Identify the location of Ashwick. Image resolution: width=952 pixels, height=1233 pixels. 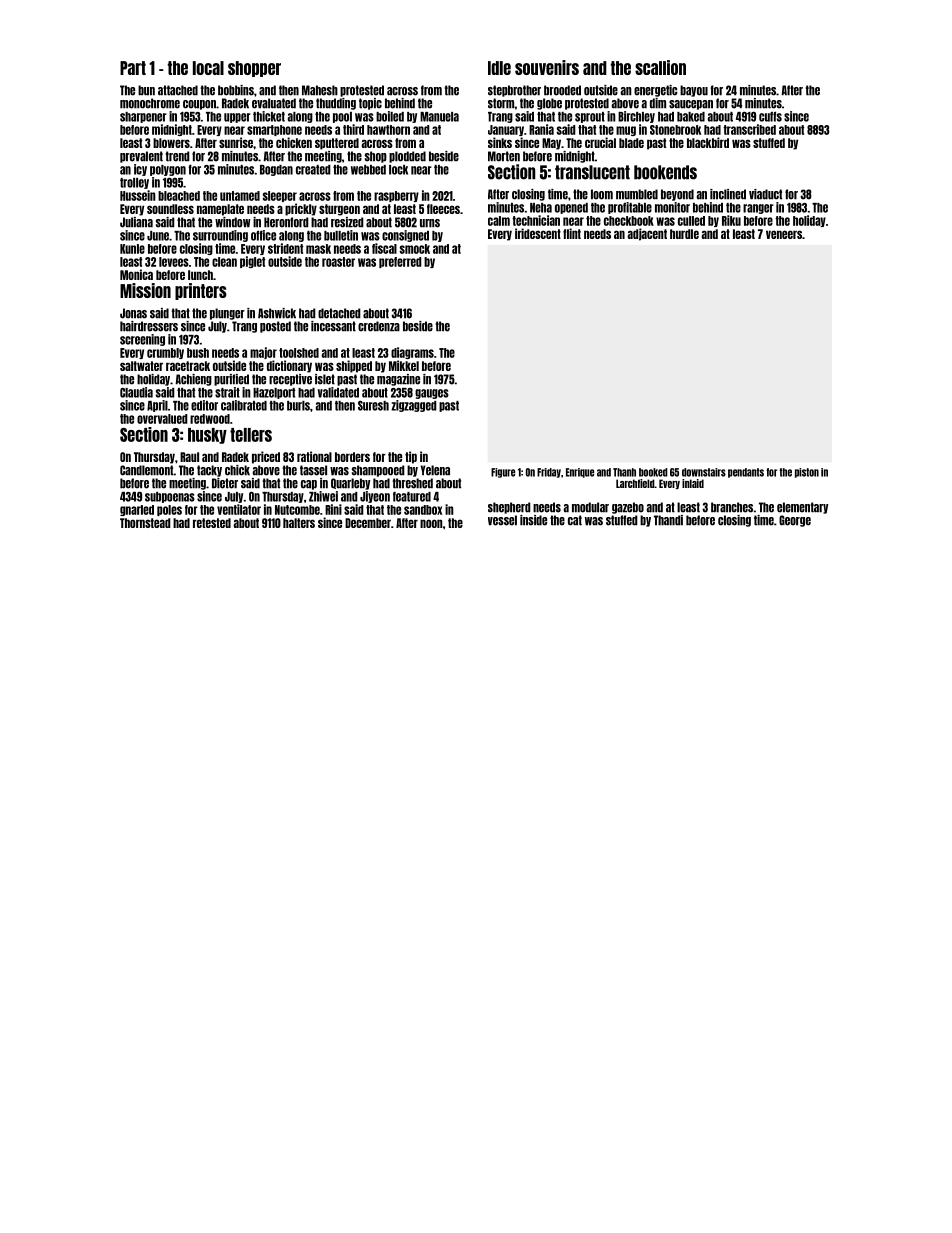
(277, 313).
